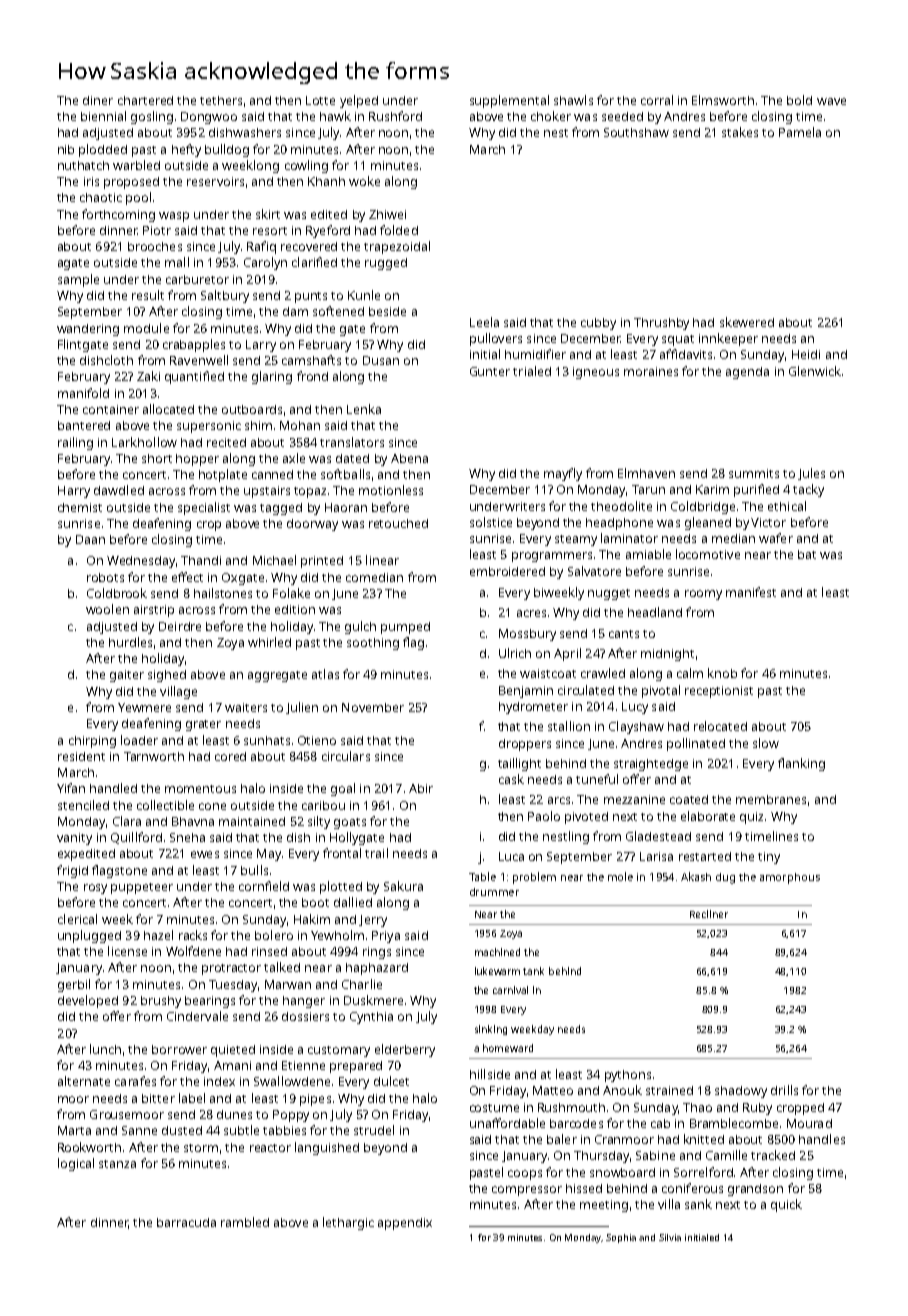 The width and height of the image is (908, 1316). Describe the element at coordinates (103, 116) in the image. I see `biennial` at that location.
